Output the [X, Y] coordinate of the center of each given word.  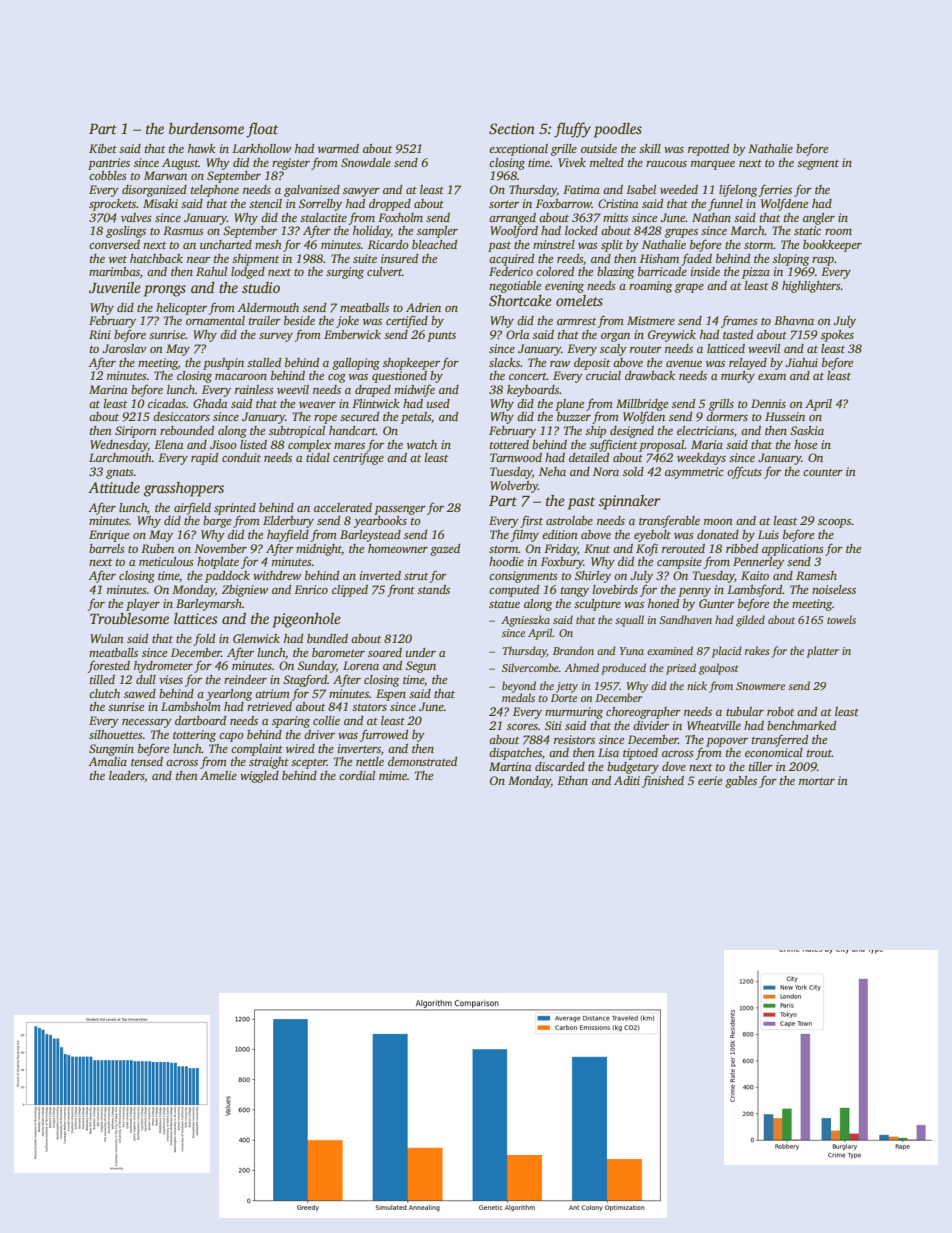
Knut [597, 548]
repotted [708, 150]
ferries [775, 190]
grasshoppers [184, 489]
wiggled [259, 777]
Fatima [581, 189]
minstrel [554, 244]
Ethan [572, 780]
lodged [248, 273]
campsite [679, 563]
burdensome [206, 128]
